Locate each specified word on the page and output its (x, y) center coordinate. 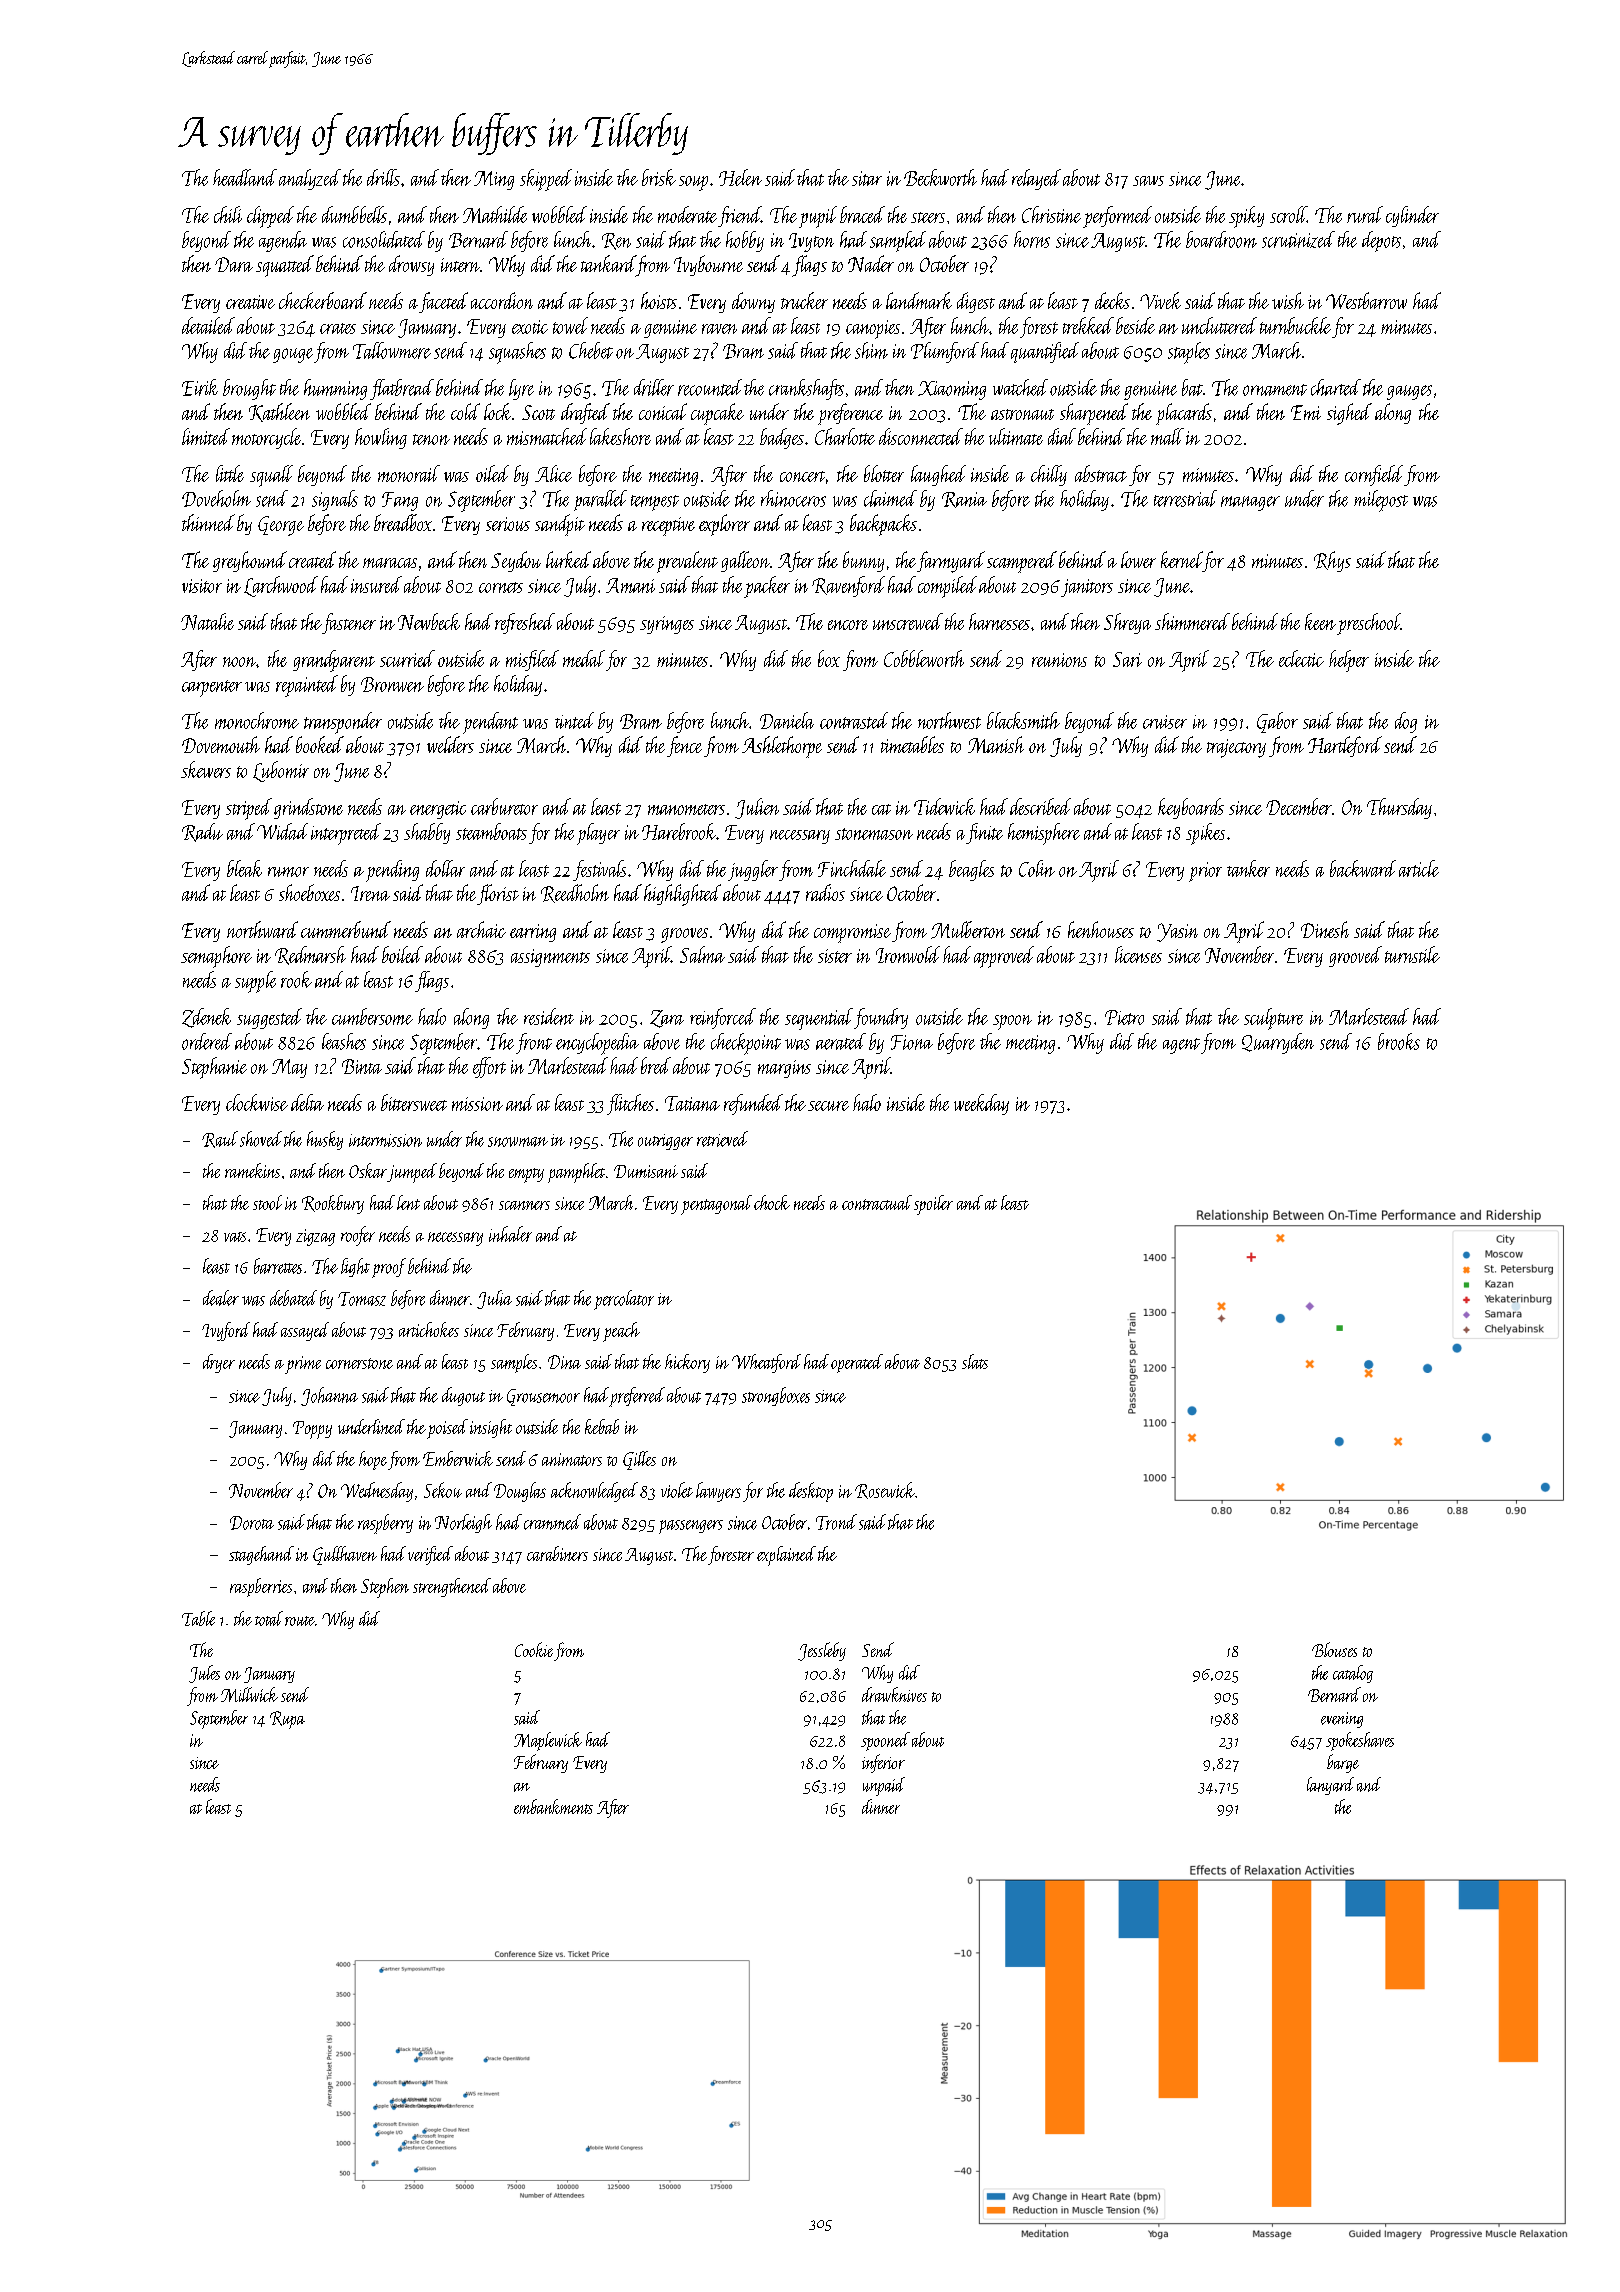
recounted (710, 387)
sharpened (1094, 414)
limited (206, 436)
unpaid (884, 1786)
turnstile (1412, 954)
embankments (553, 1806)
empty (526, 1175)
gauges (1409, 392)
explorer (724, 525)
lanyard (1330, 1786)
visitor (202, 586)
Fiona (912, 1042)
